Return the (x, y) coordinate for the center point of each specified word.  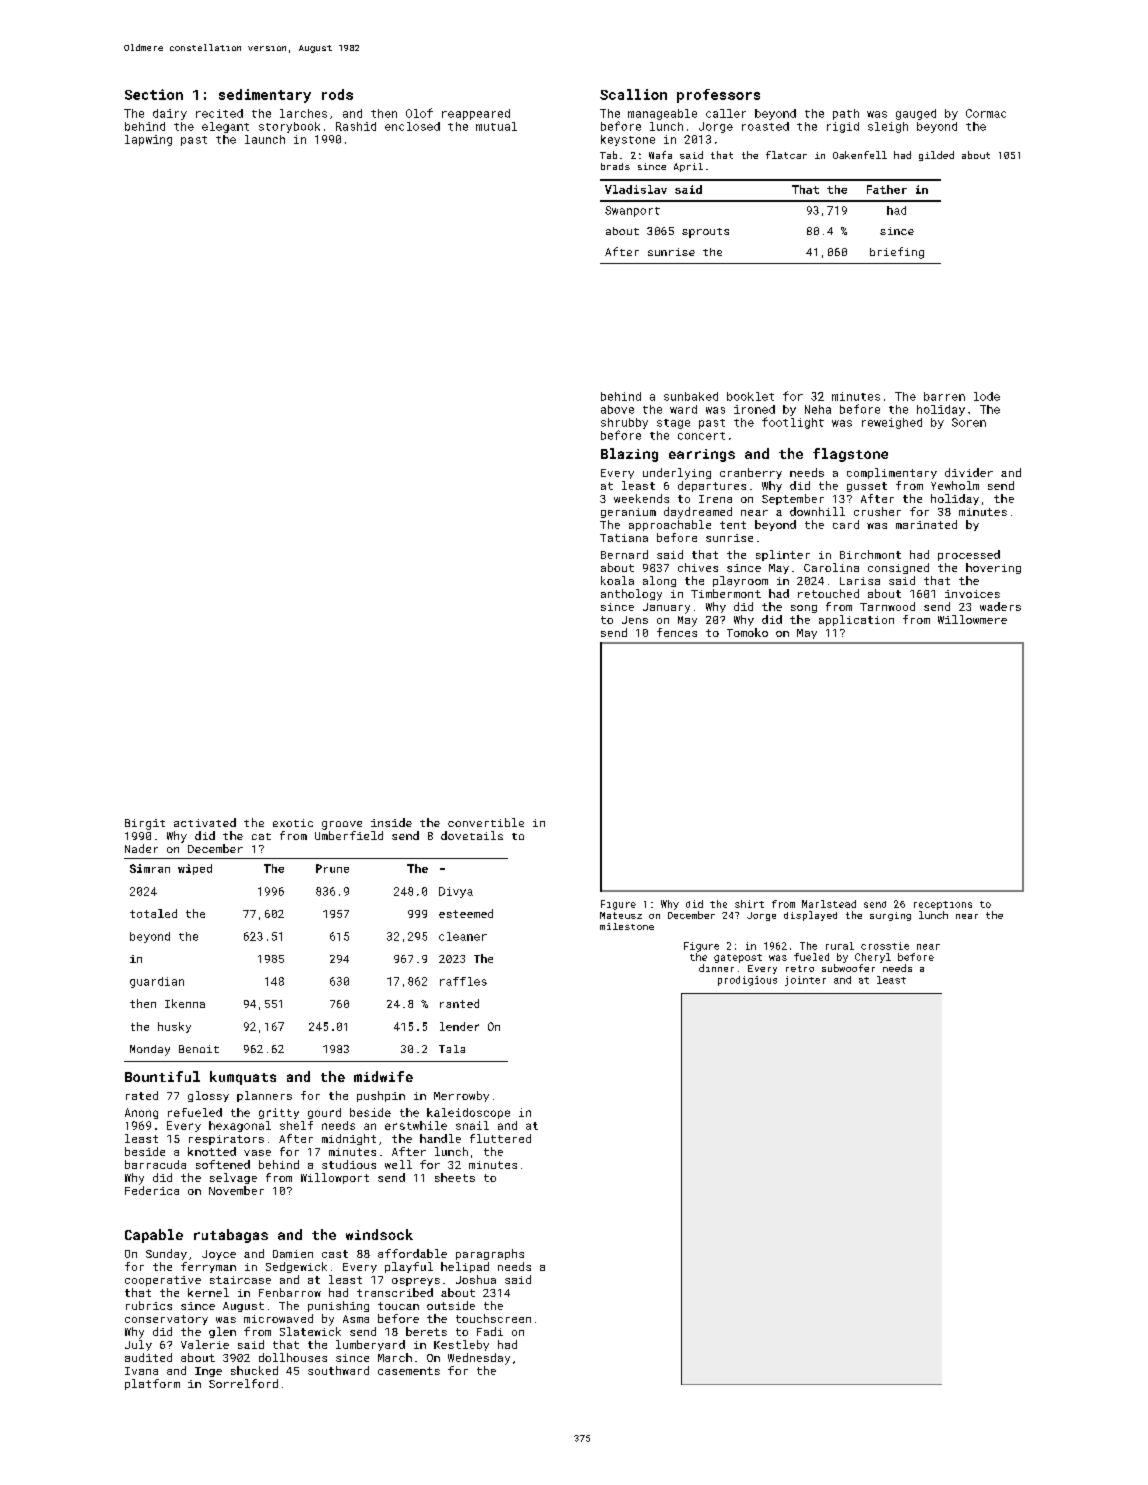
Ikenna (185, 1003)
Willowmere (972, 619)
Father (887, 189)
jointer (805, 981)
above (617, 409)
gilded (936, 156)
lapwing (148, 140)
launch (265, 139)
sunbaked (691, 396)
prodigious (747, 981)
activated (205, 822)
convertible (486, 822)
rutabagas (231, 1236)
